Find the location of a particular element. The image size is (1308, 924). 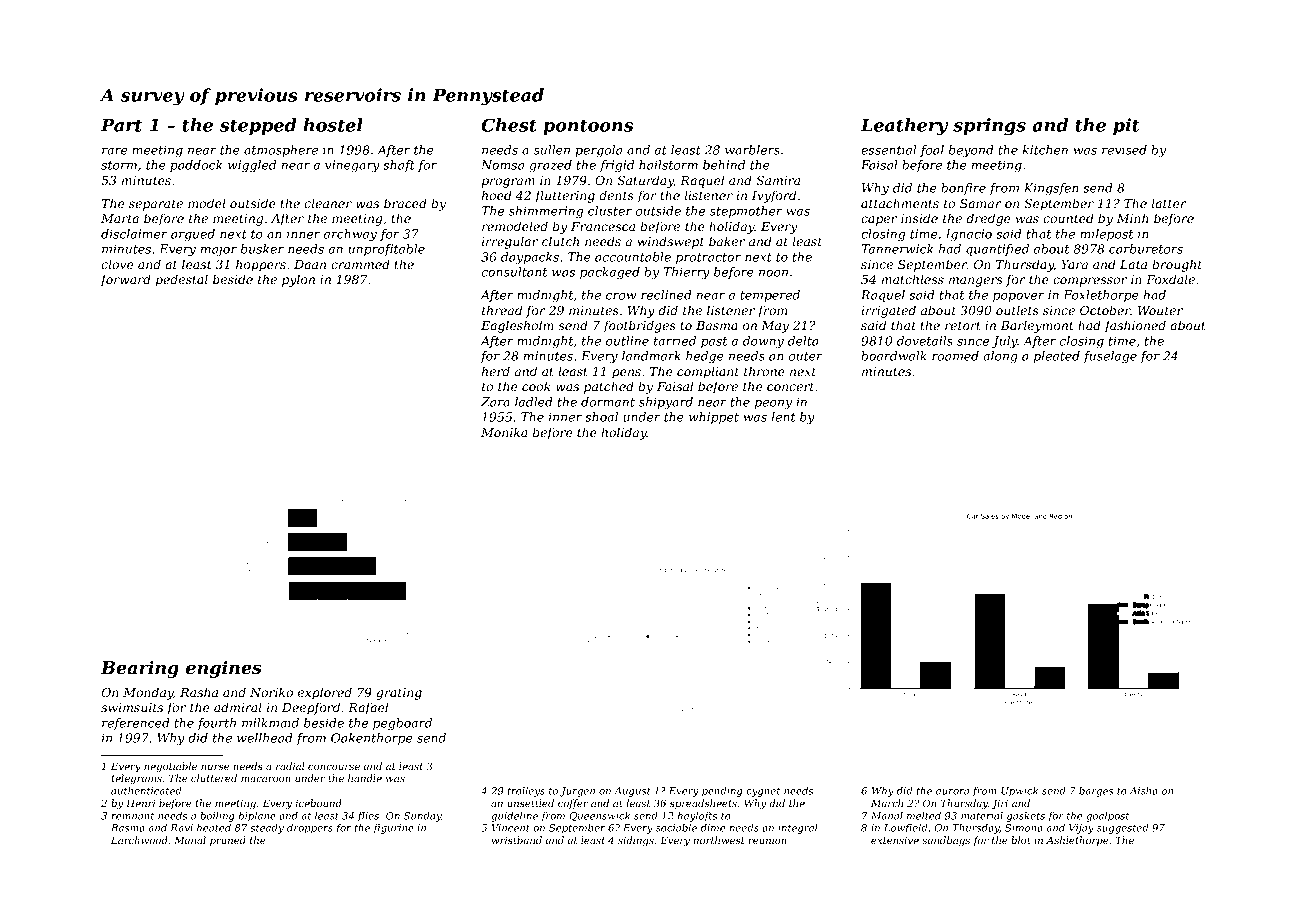

Monika is located at coordinates (504, 432).
